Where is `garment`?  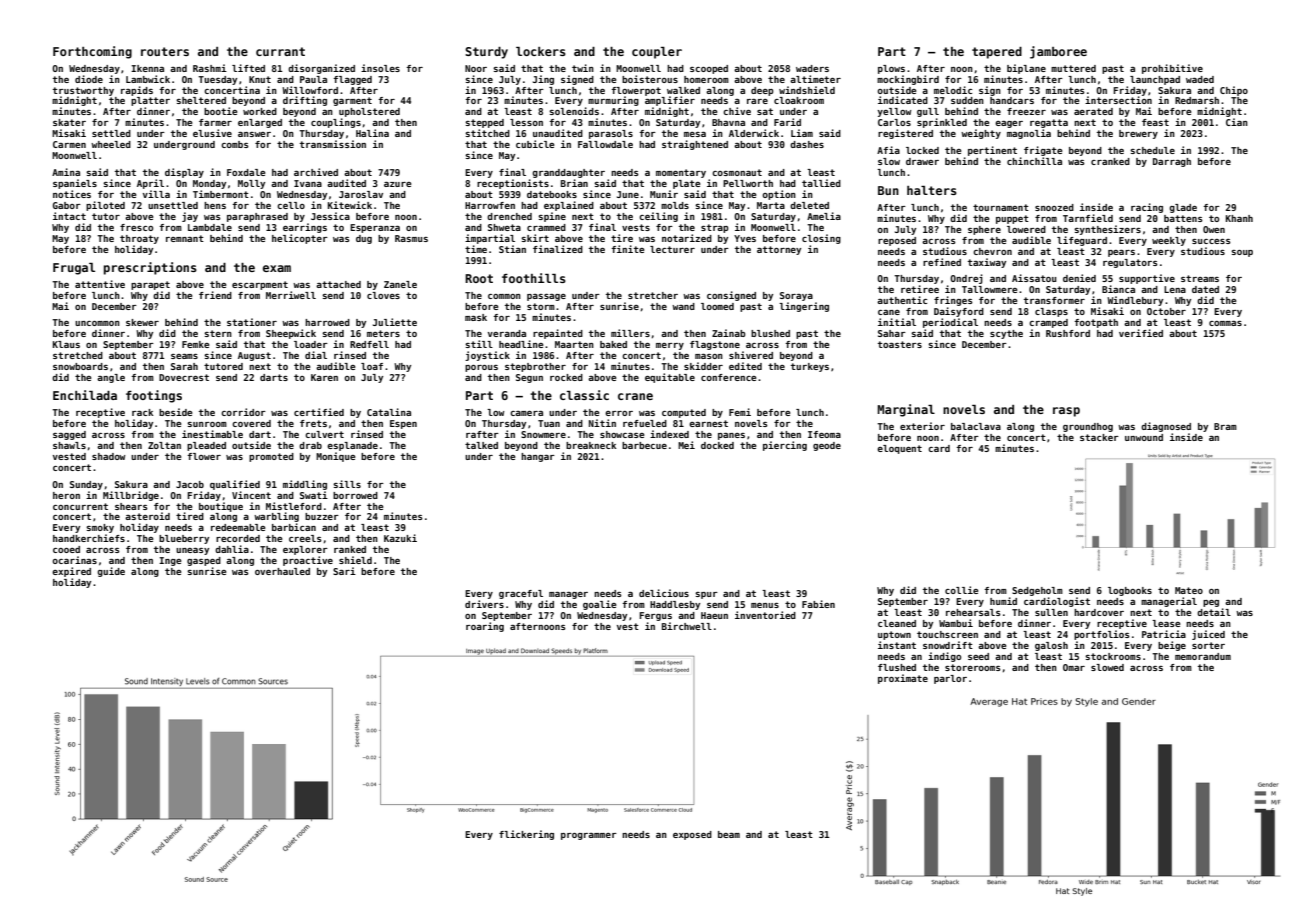
garment is located at coordinates (352, 101).
